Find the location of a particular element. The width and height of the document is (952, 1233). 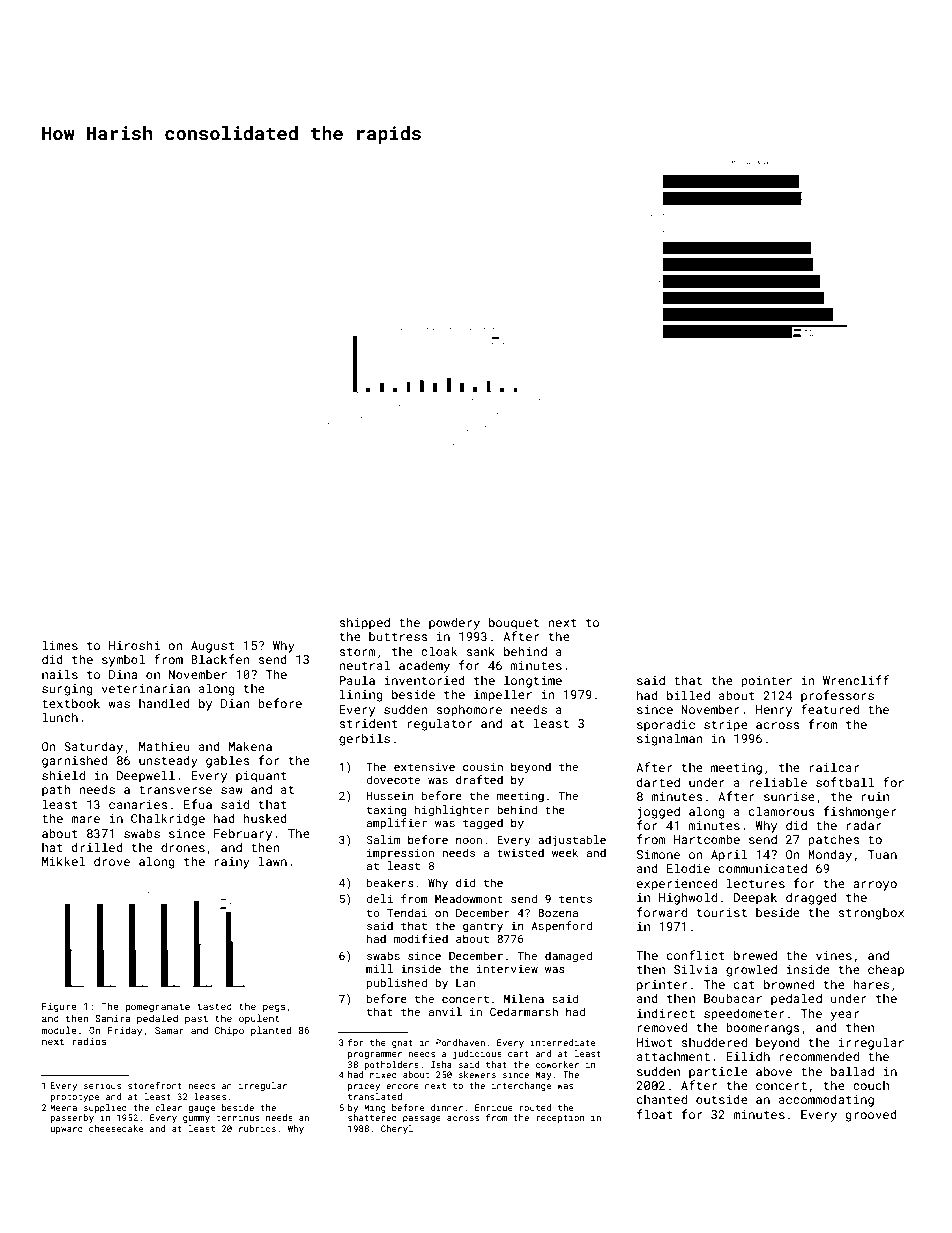

ballad is located at coordinates (852, 1071).
